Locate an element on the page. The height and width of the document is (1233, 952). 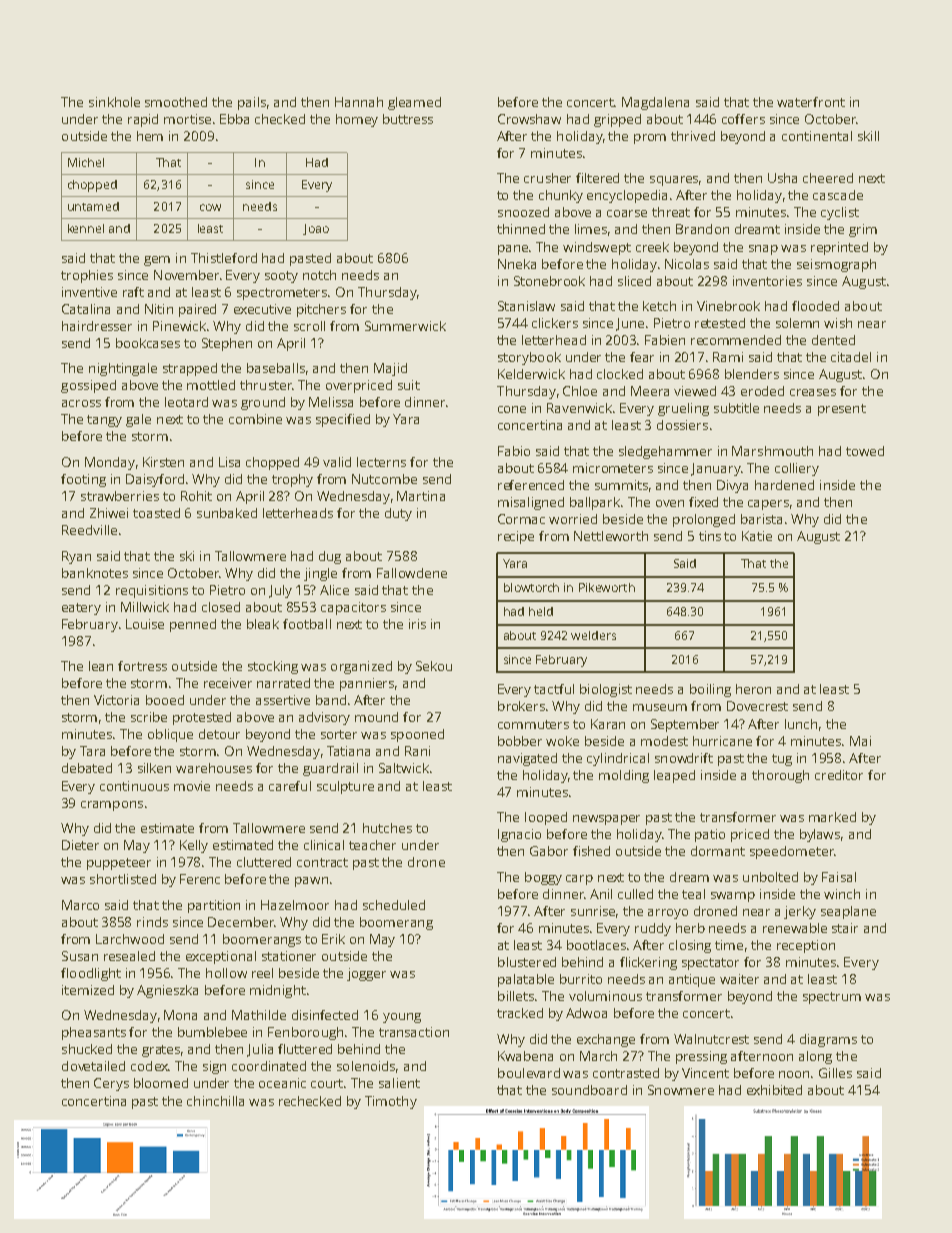
Victoria is located at coordinates (116, 700).
